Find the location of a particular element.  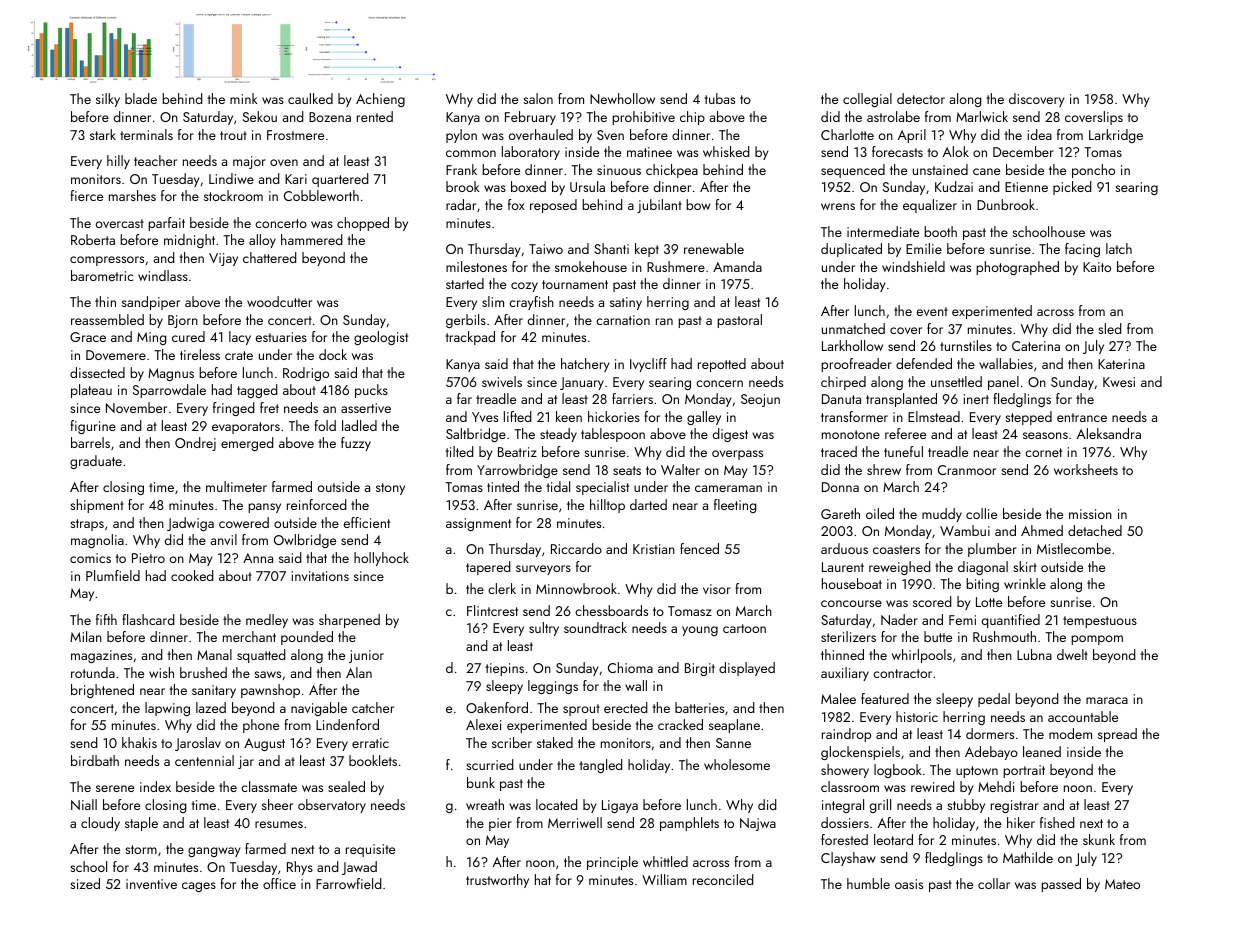

sized is located at coordinates (85, 883).
